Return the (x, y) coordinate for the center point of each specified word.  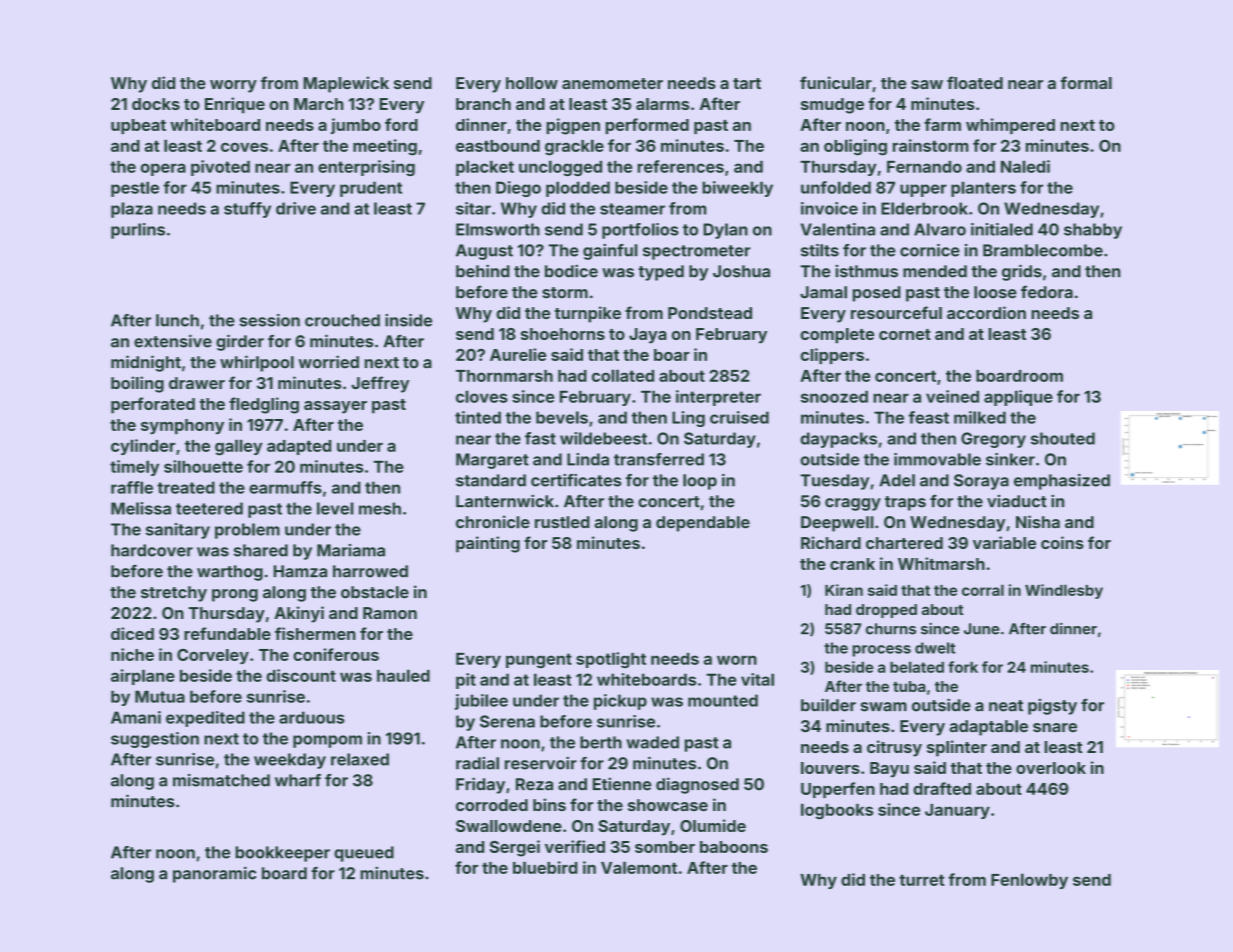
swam (884, 707)
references (680, 166)
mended (935, 271)
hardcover (152, 550)
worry (233, 86)
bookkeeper (282, 854)
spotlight (611, 660)
